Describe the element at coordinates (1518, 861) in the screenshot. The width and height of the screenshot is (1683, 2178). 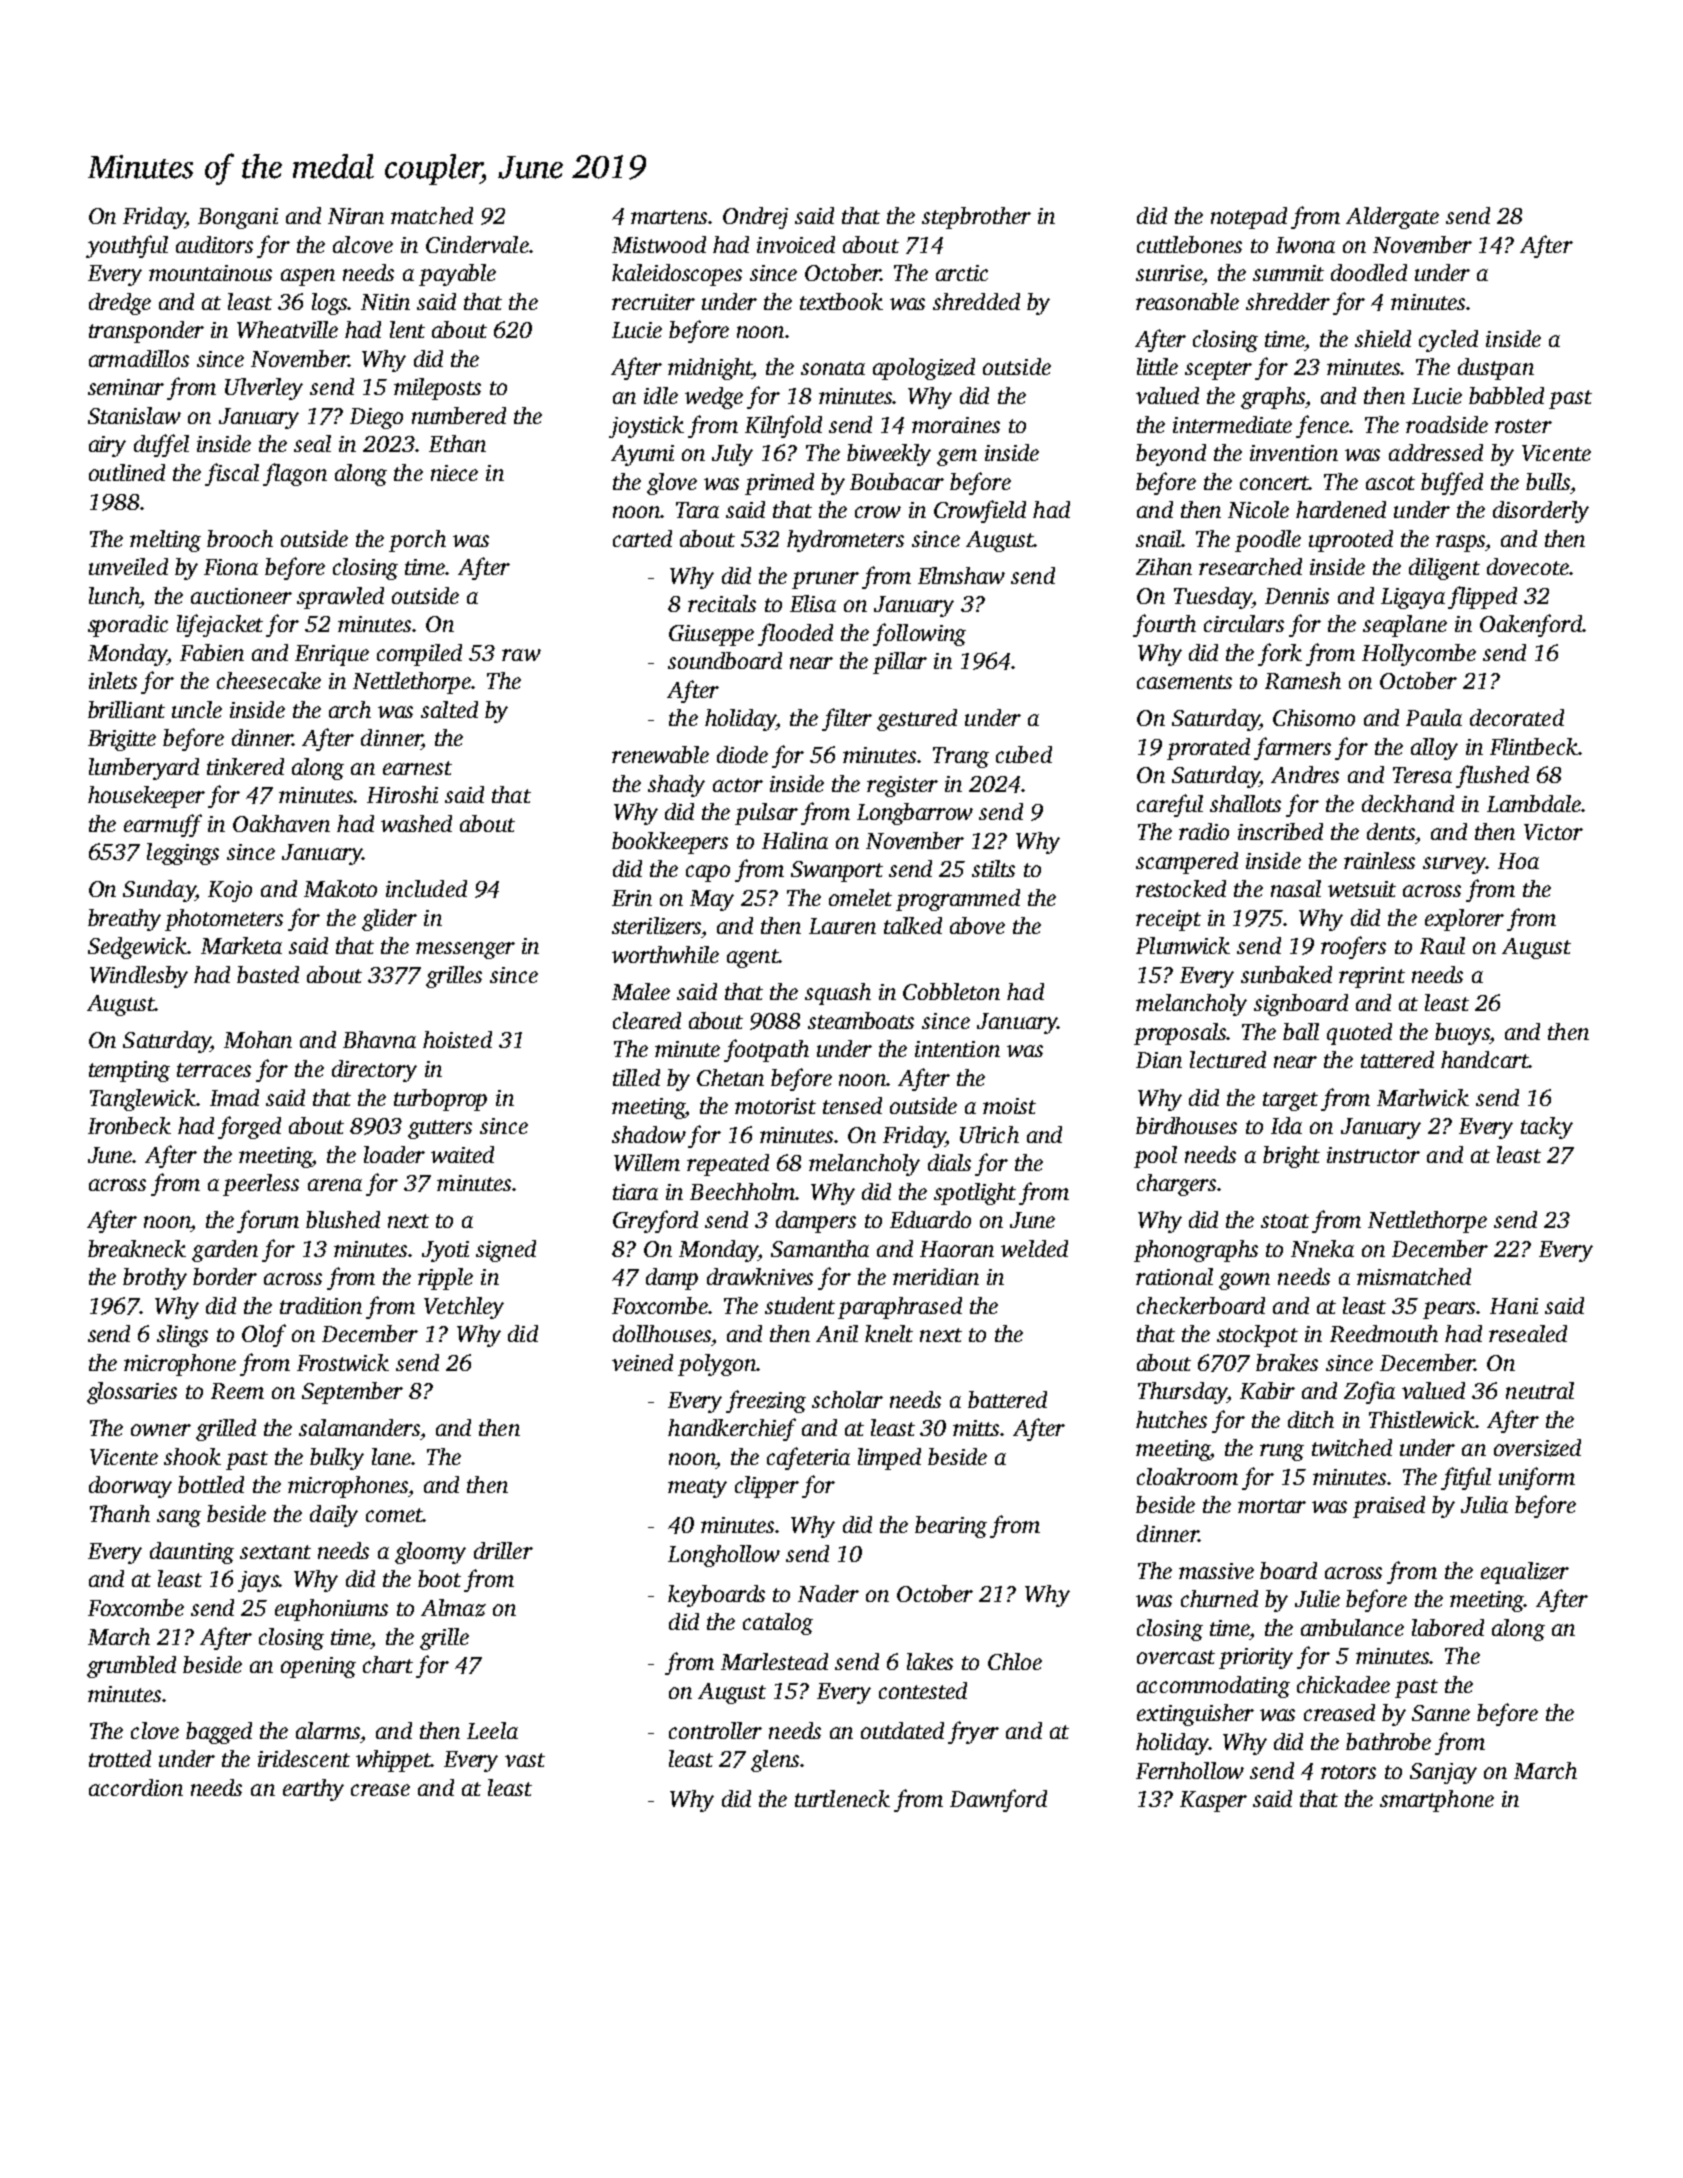
I see `Hoa` at that location.
